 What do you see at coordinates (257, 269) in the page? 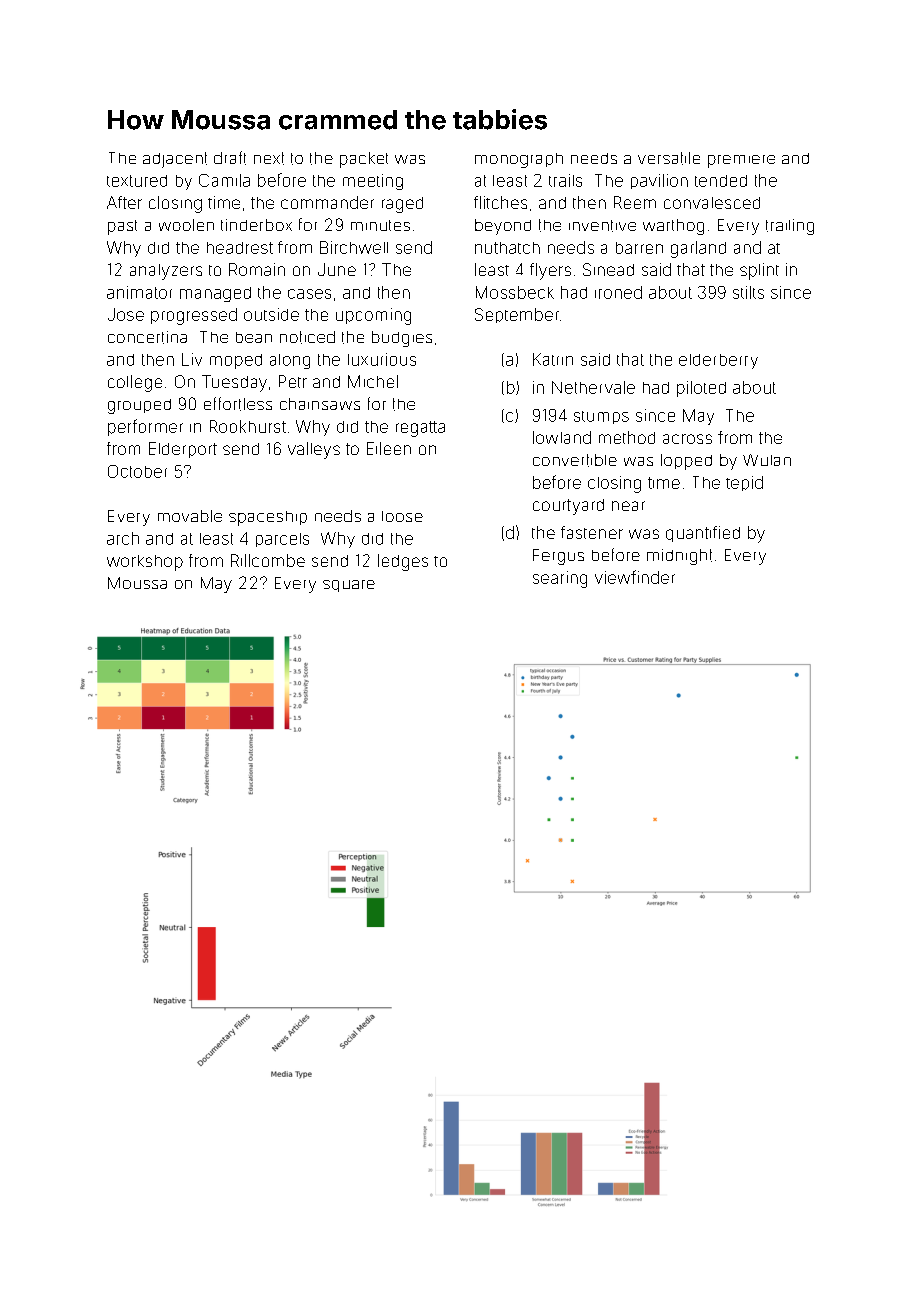
I see `Romain` at bounding box center [257, 269].
